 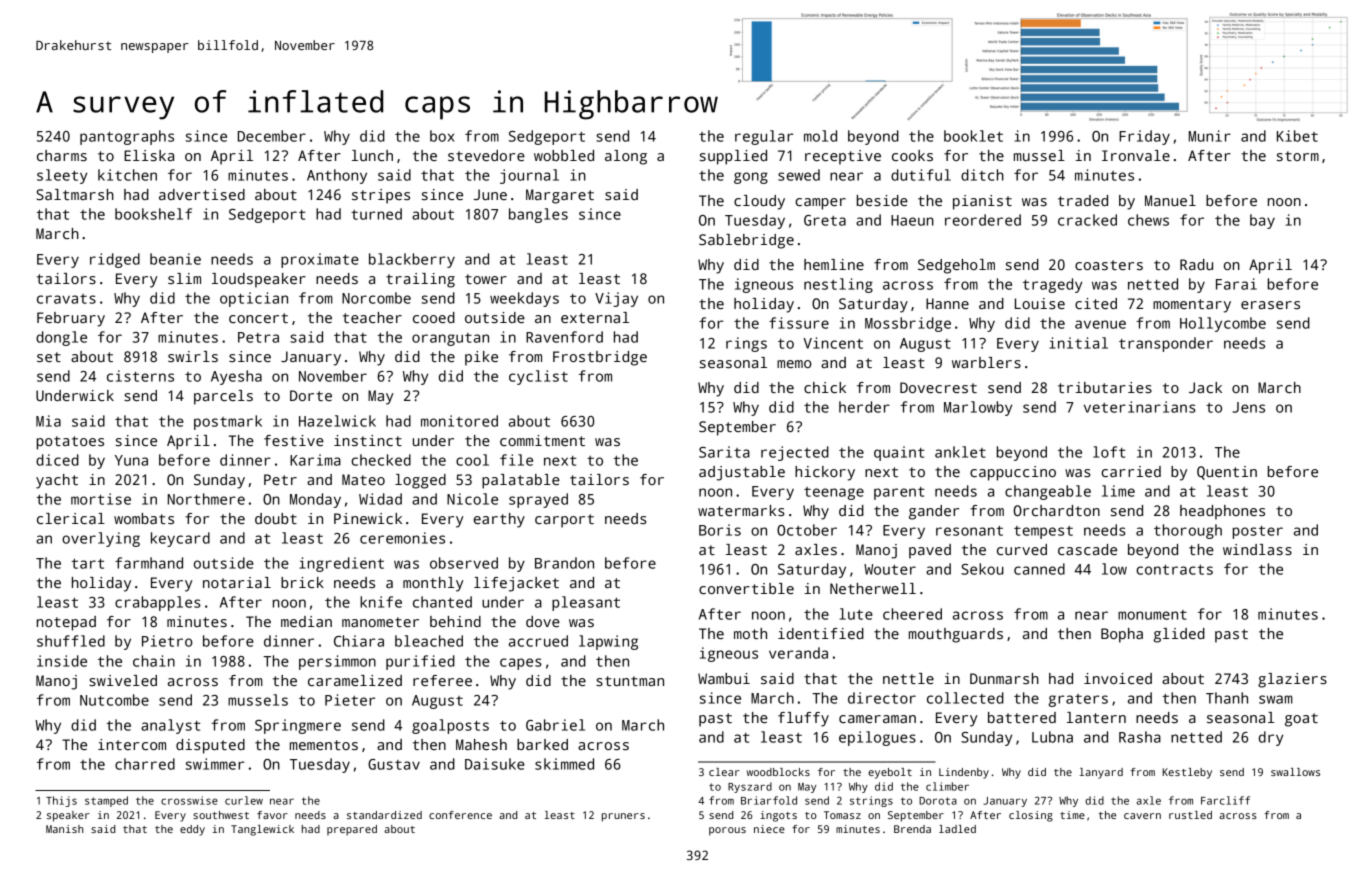 What do you see at coordinates (1248, 407) in the page?
I see `Jens` at bounding box center [1248, 407].
